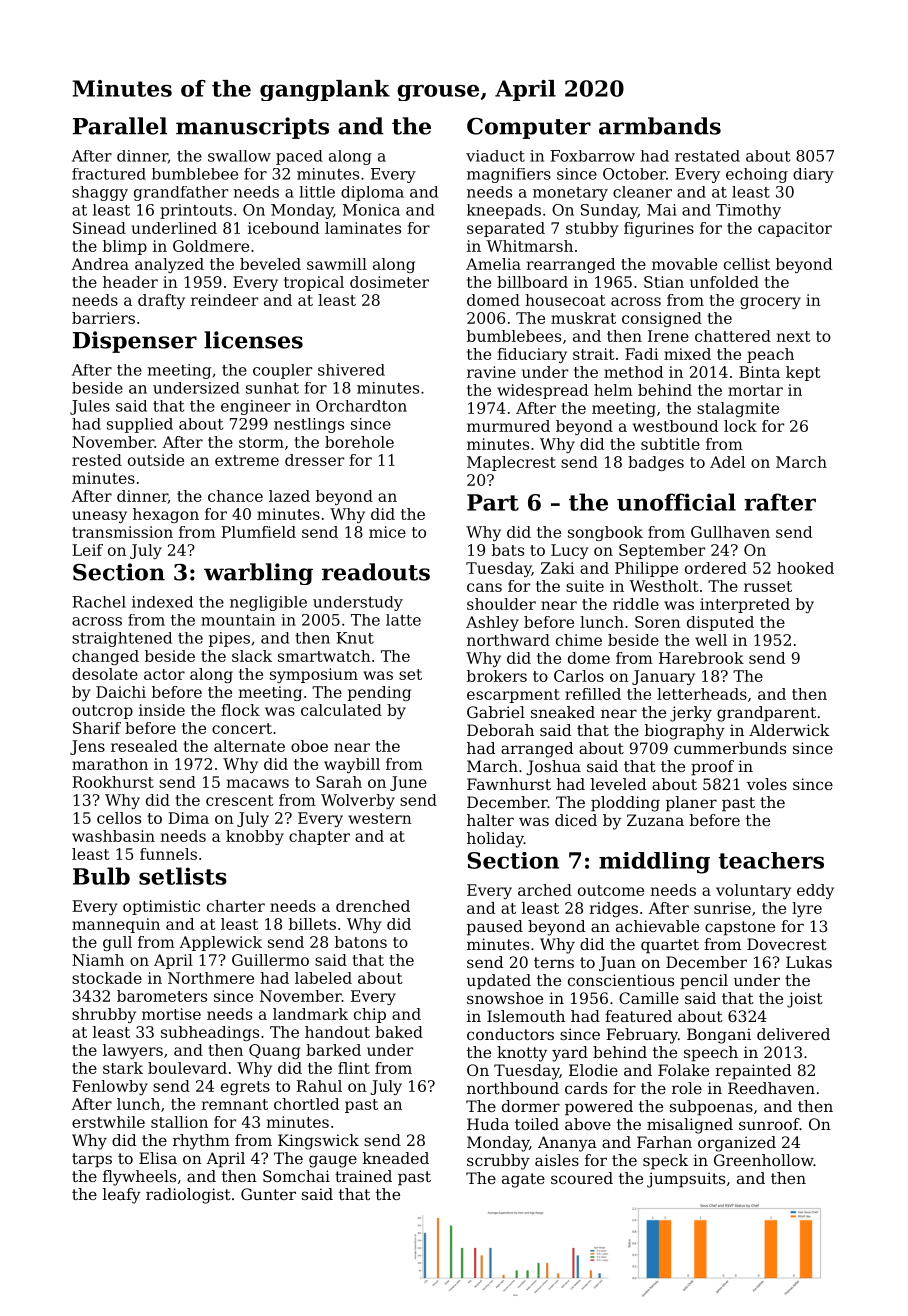  I want to click on featured, so click(638, 1016).
